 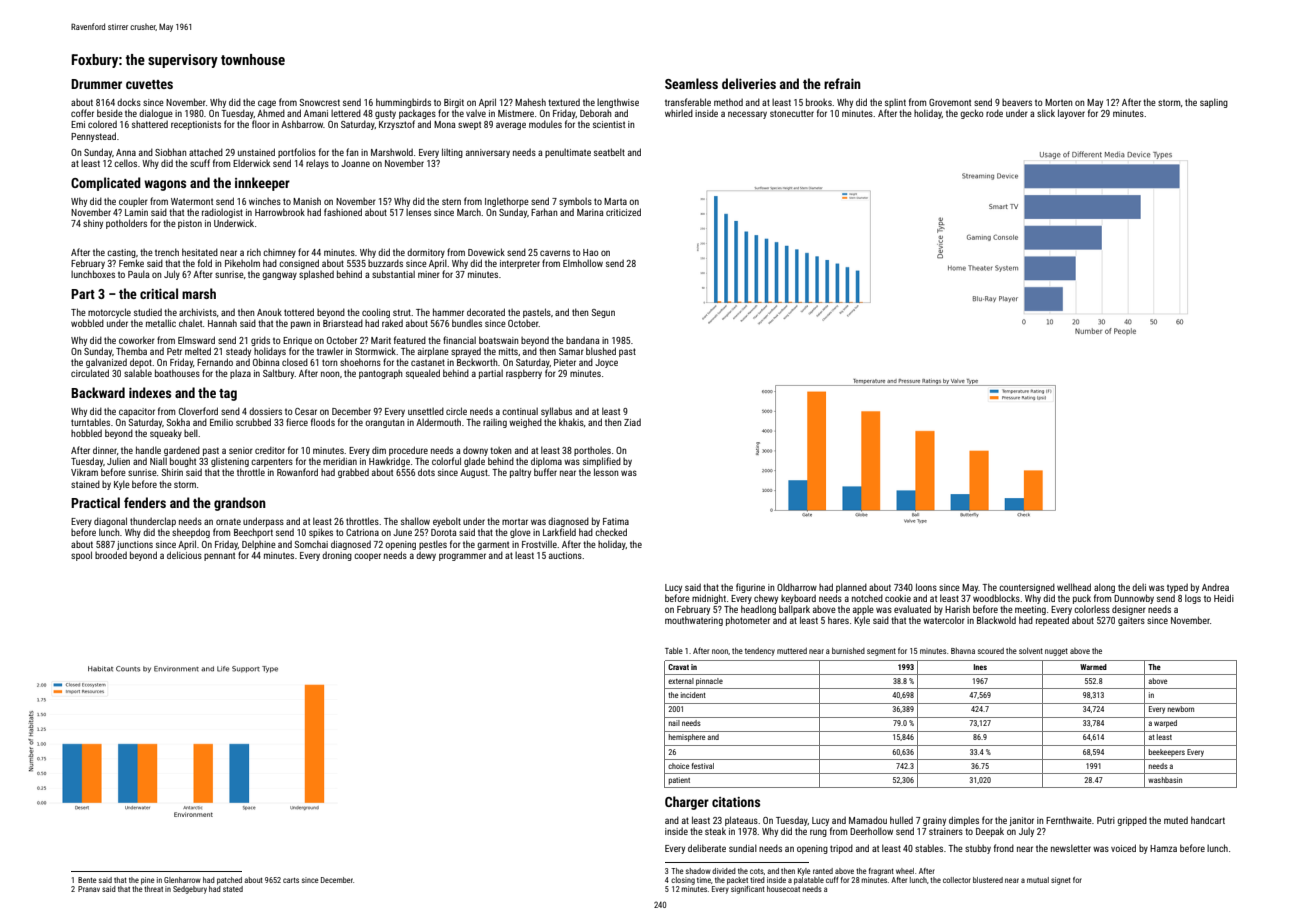 What do you see at coordinates (792, 113) in the screenshot?
I see `stonecutter` at bounding box center [792, 113].
